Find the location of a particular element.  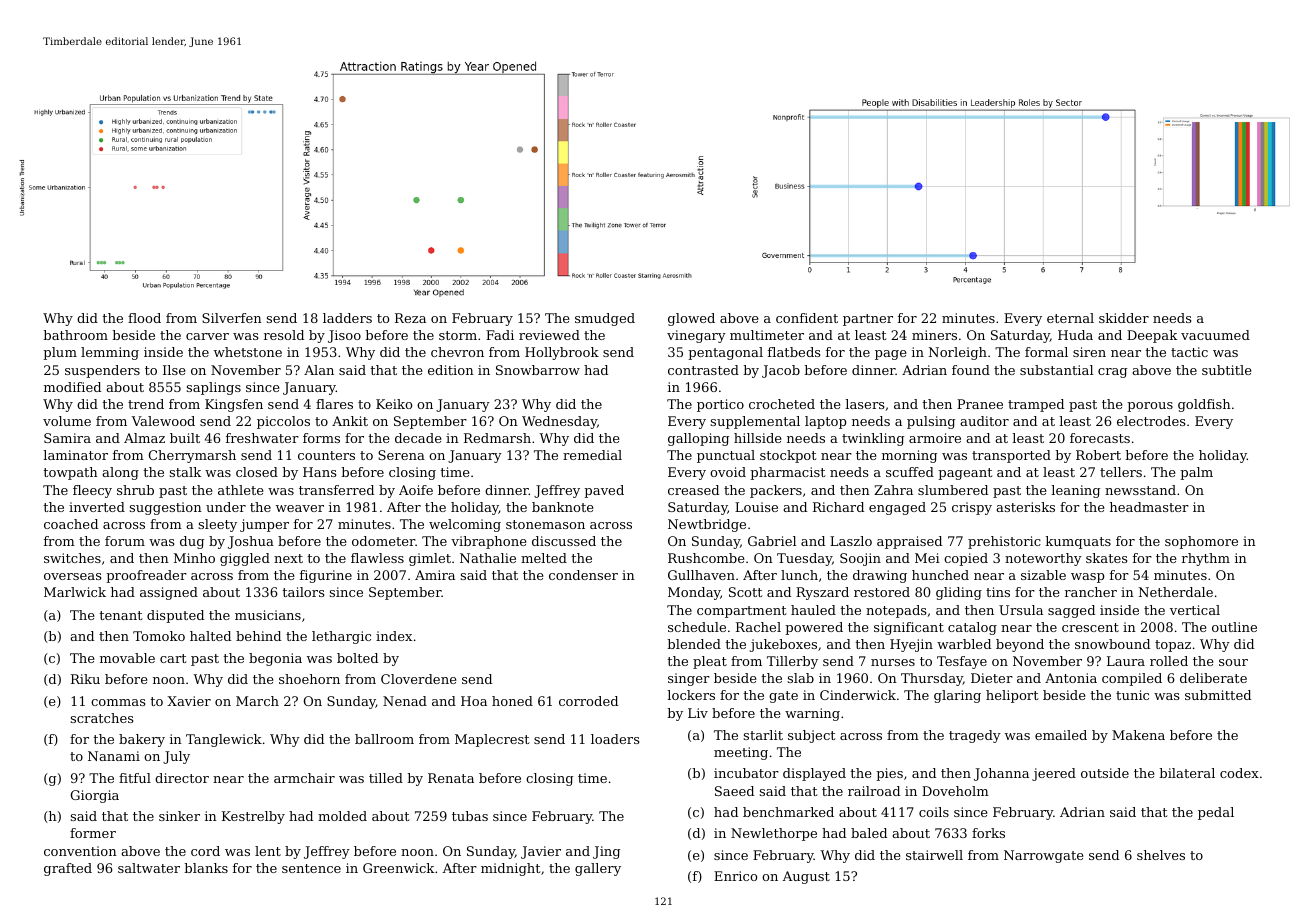

Nathalie is located at coordinates (488, 558).
